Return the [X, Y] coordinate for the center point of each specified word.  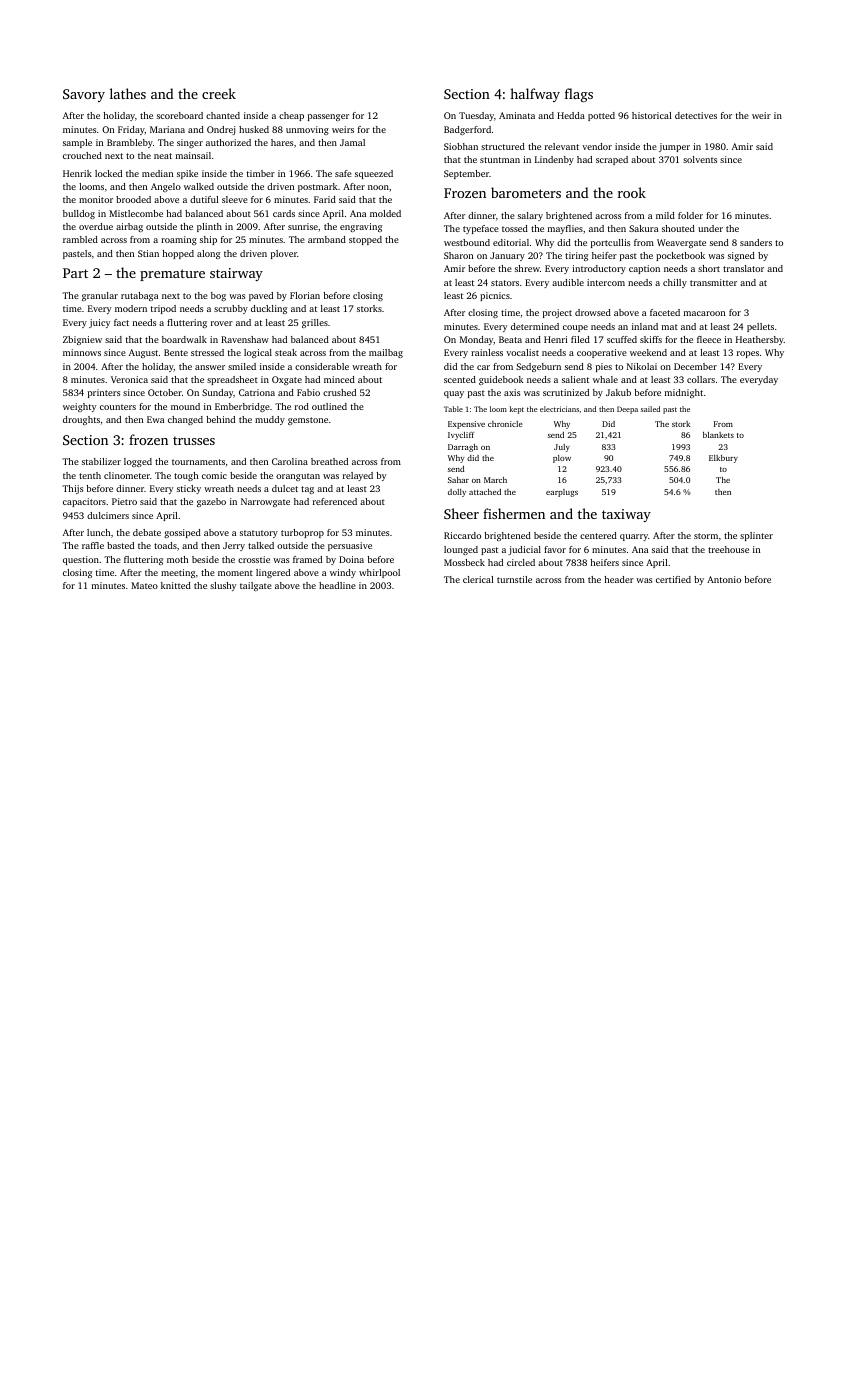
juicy [99, 323]
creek [219, 93]
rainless [487, 352]
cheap [291, 116]
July [562, 448]
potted [601, 116]
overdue [96, 226]
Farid [325, 199]
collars [701, 379]
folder [690, 215]
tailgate [256, 586]
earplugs [562, 493]
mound [185, 406]
